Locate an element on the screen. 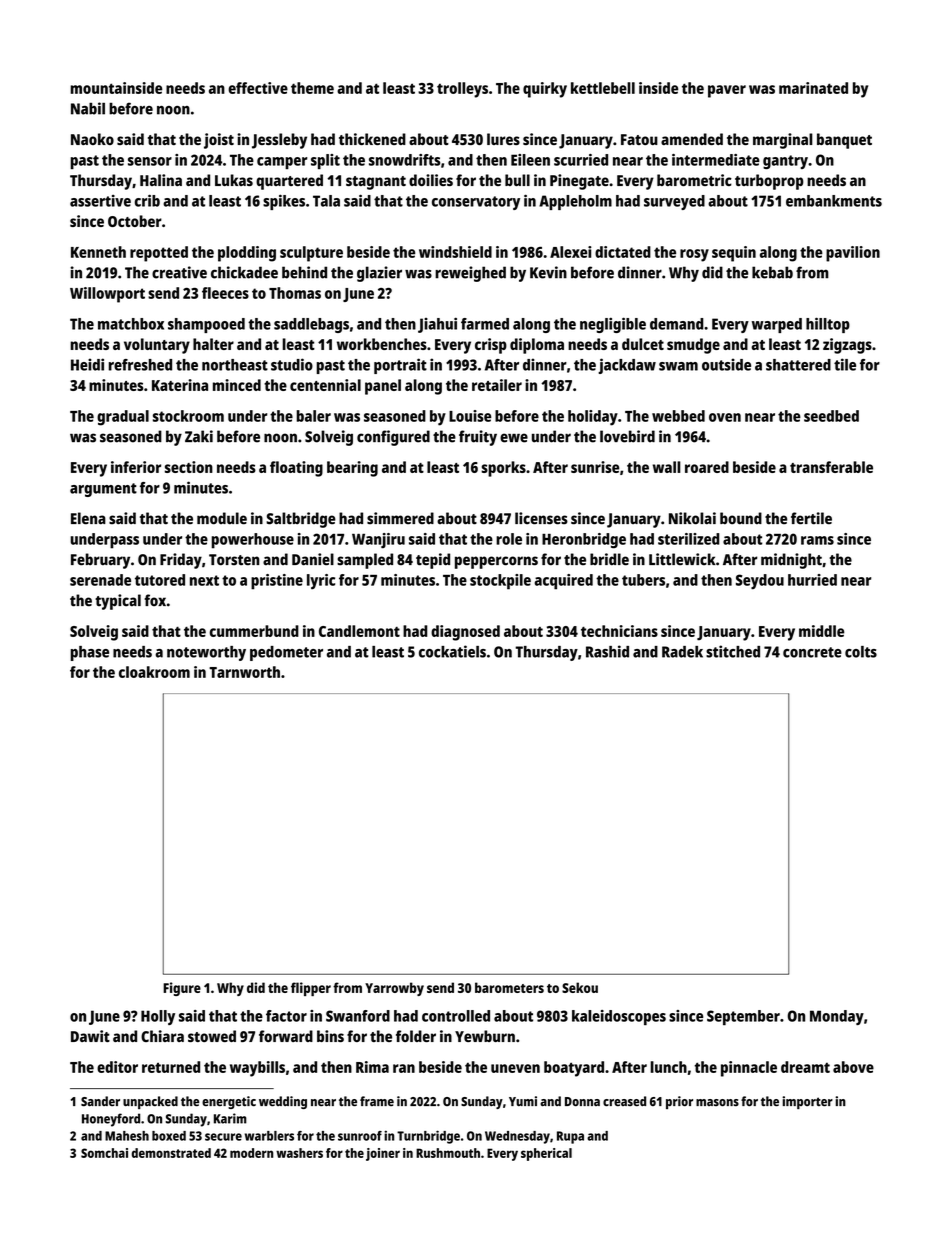 The height and width of the screenshot is (1233, 952). Rashid is located at coordinates (607, 651).
